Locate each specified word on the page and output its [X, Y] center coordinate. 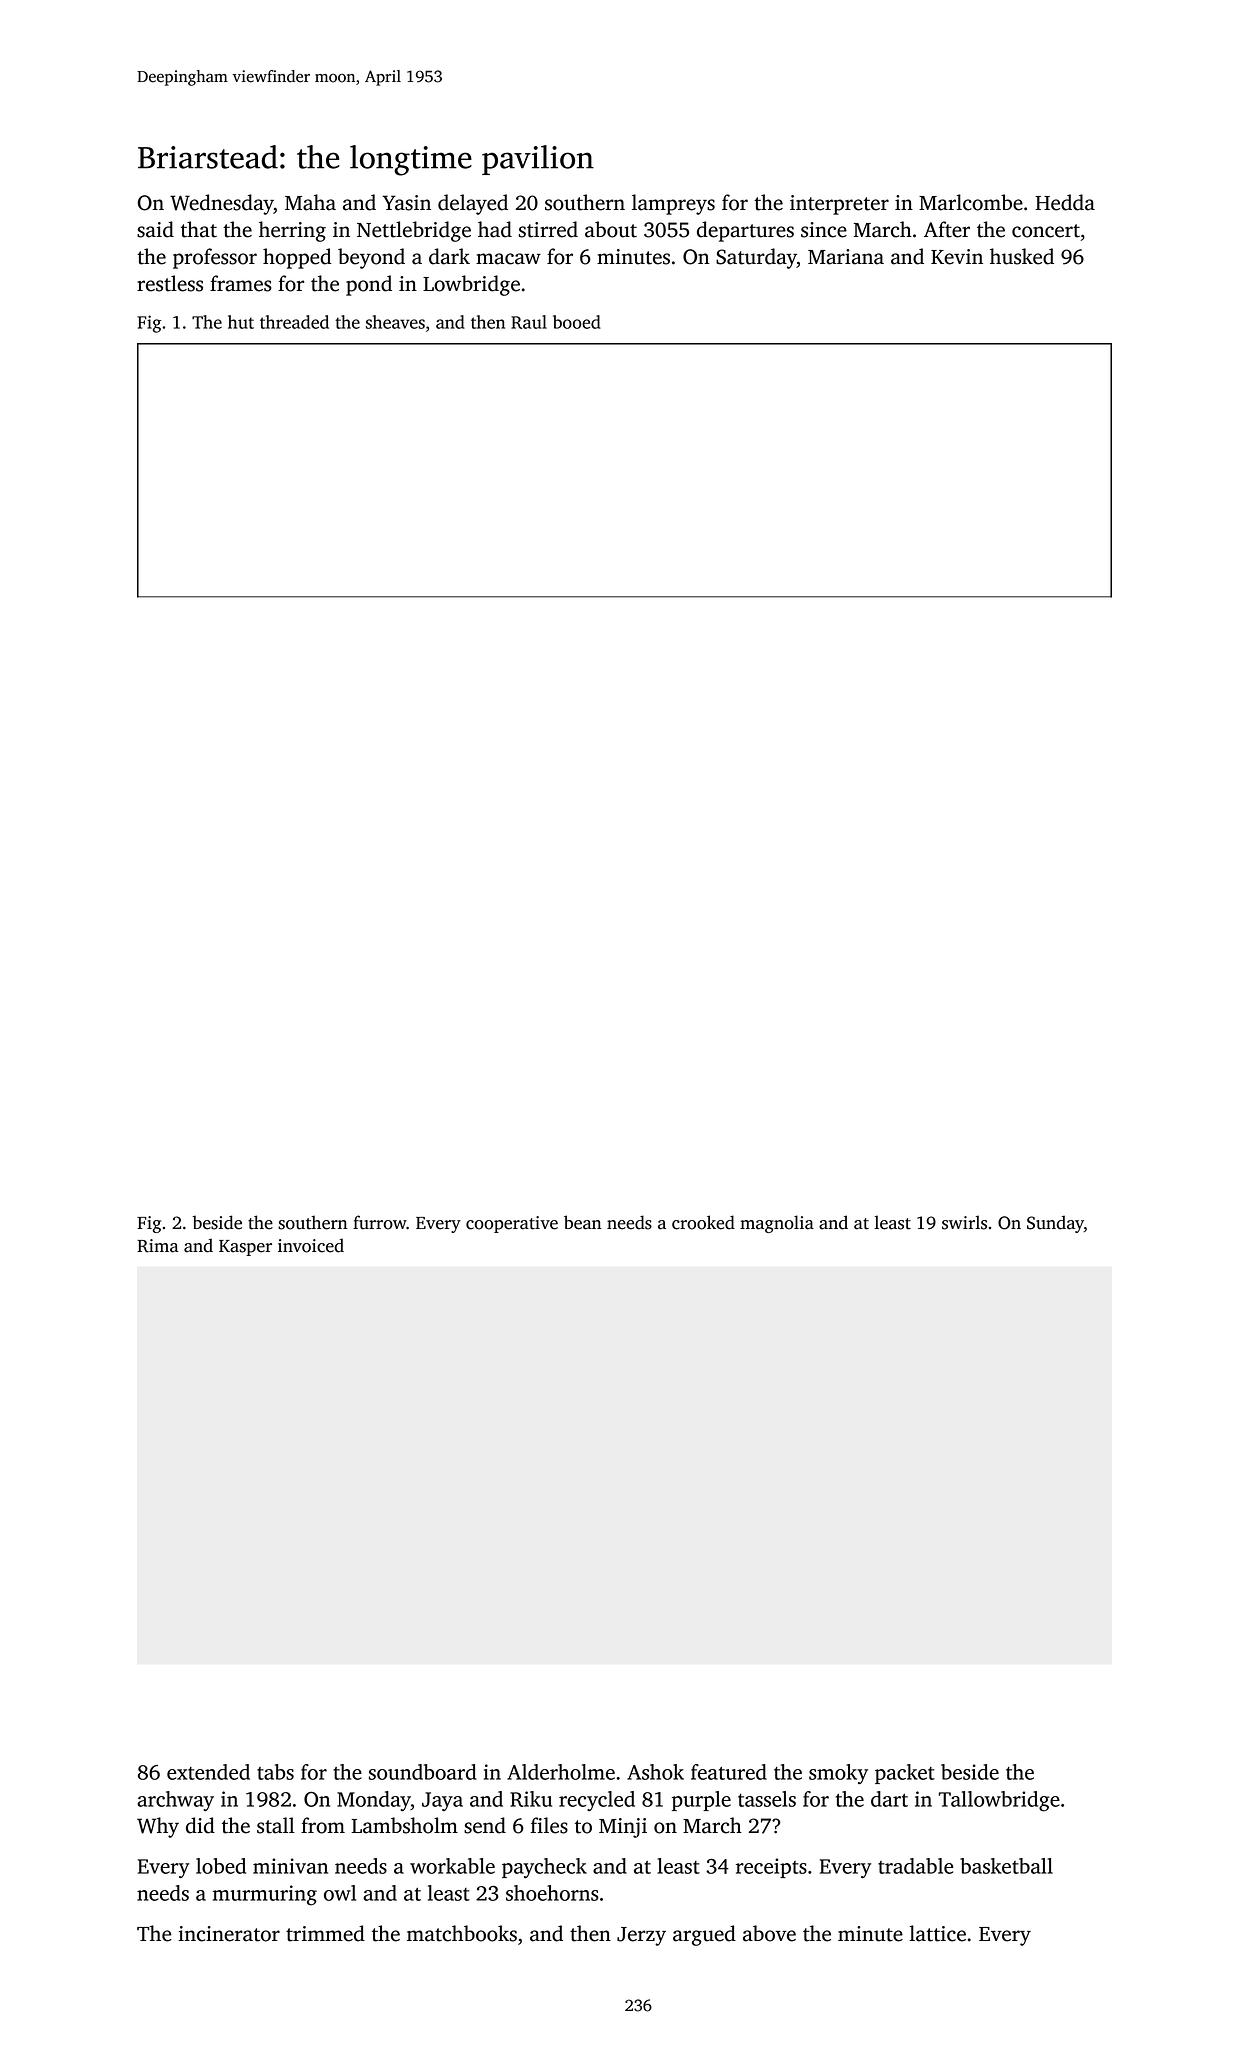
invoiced [311, 1245]
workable [452, 1866]
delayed [473, 204]
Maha [310, 202]
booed [577, 322]
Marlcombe [971, 202]
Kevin [957, 257]
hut [241, 322]
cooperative [512, 1224]
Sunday [1055, 1224]
